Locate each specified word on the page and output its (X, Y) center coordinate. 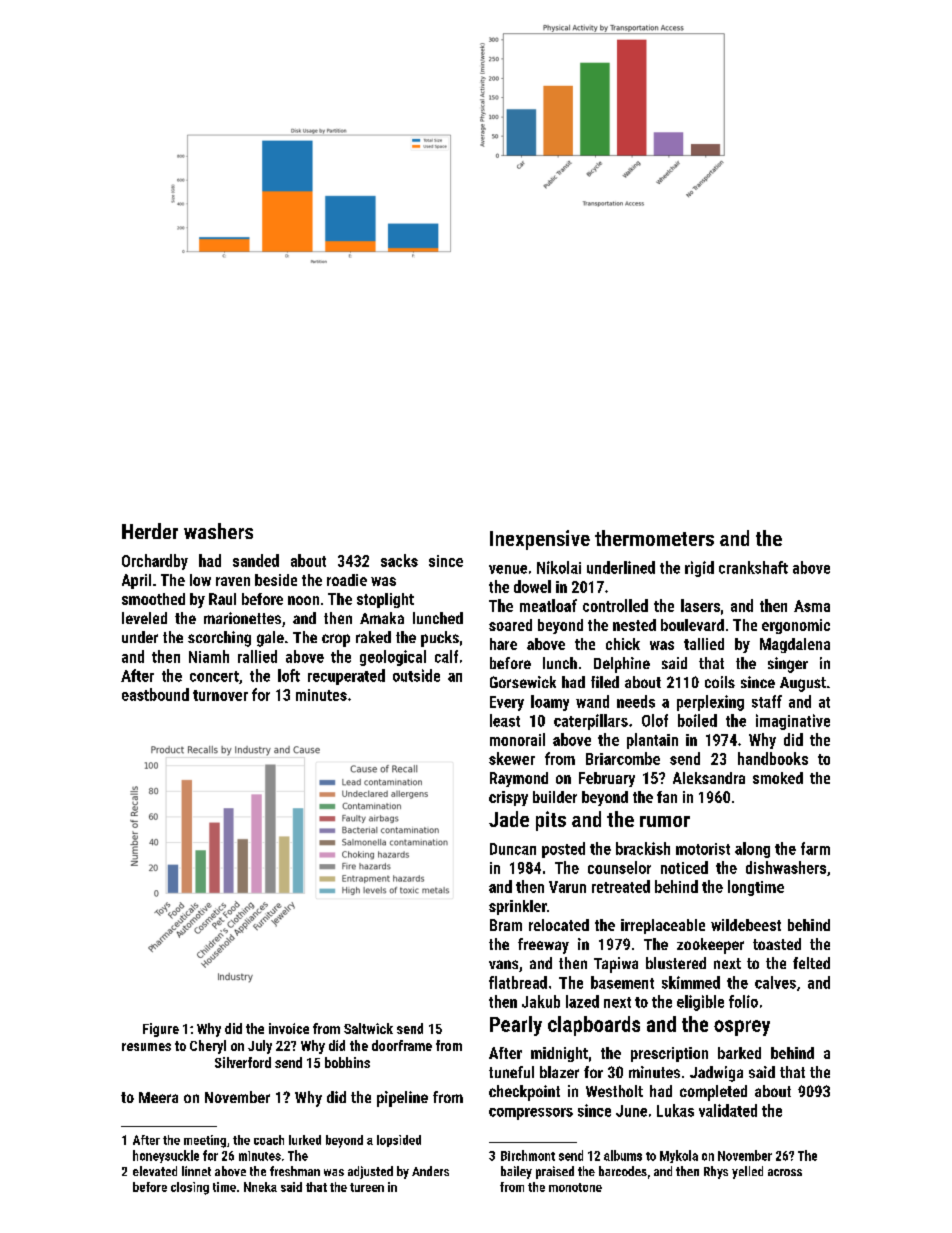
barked (739, 1053)
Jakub (541, 1001)
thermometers (654, 538)
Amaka (382, 618)
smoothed (153, 599)
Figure (161, 1030)
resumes (146, 1047)
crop (336, 640)
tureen (367, 1187)
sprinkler (517, 907)
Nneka (260, 1187)
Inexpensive (540, 540)
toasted (777, 944)
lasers (700, 605)
